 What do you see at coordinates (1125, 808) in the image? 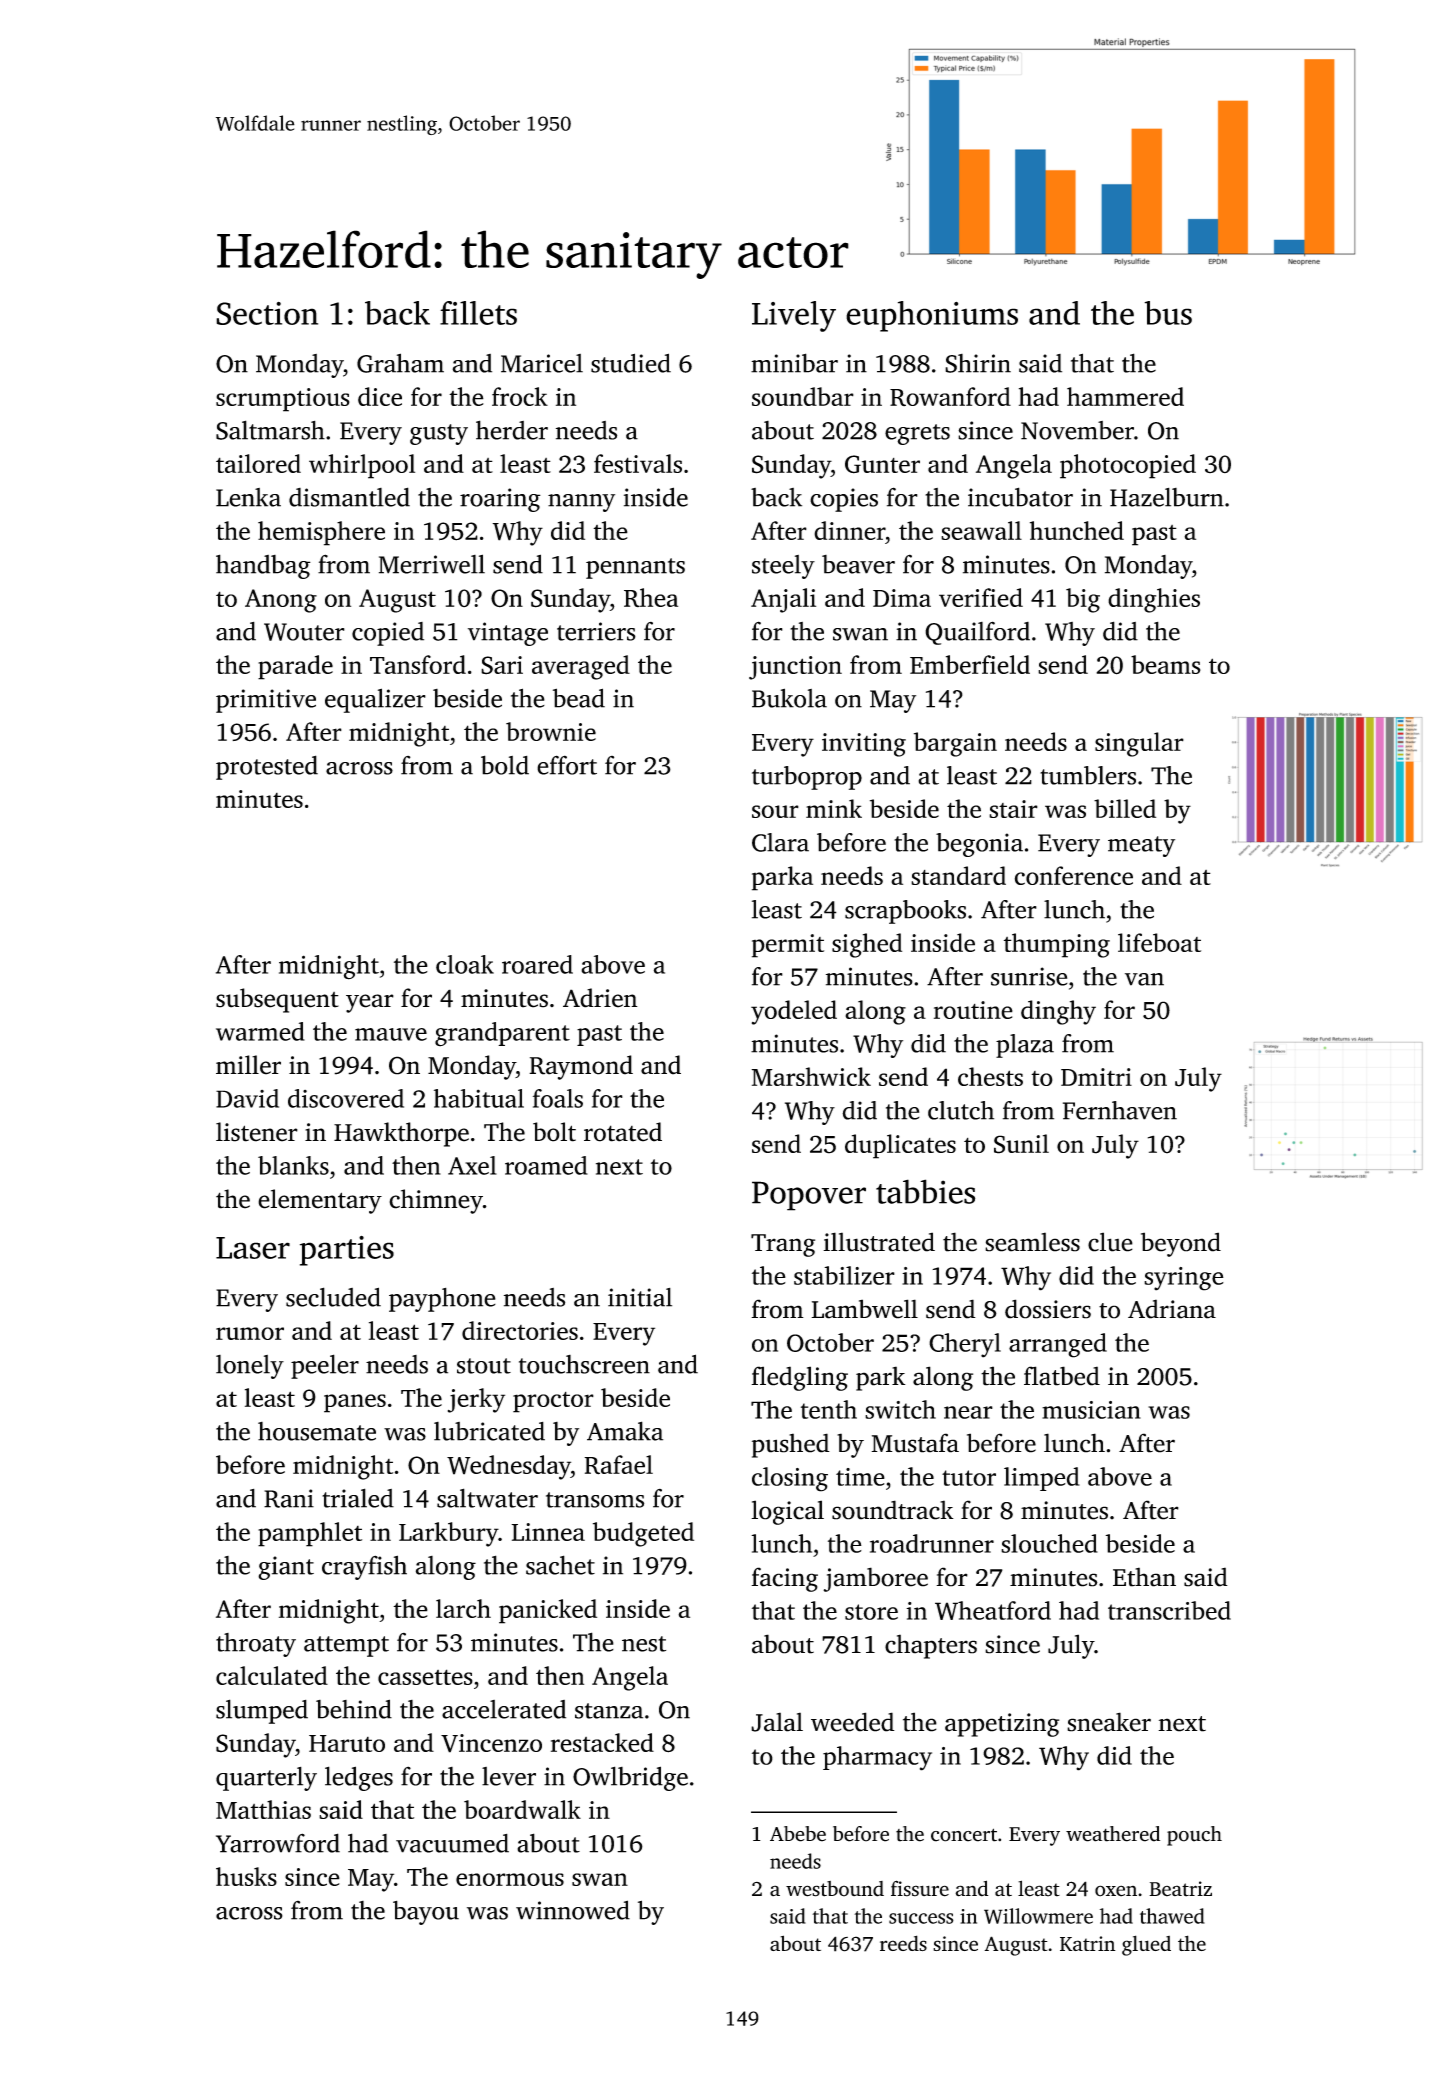
I see `billed` at bounding box center [1125, 808].
